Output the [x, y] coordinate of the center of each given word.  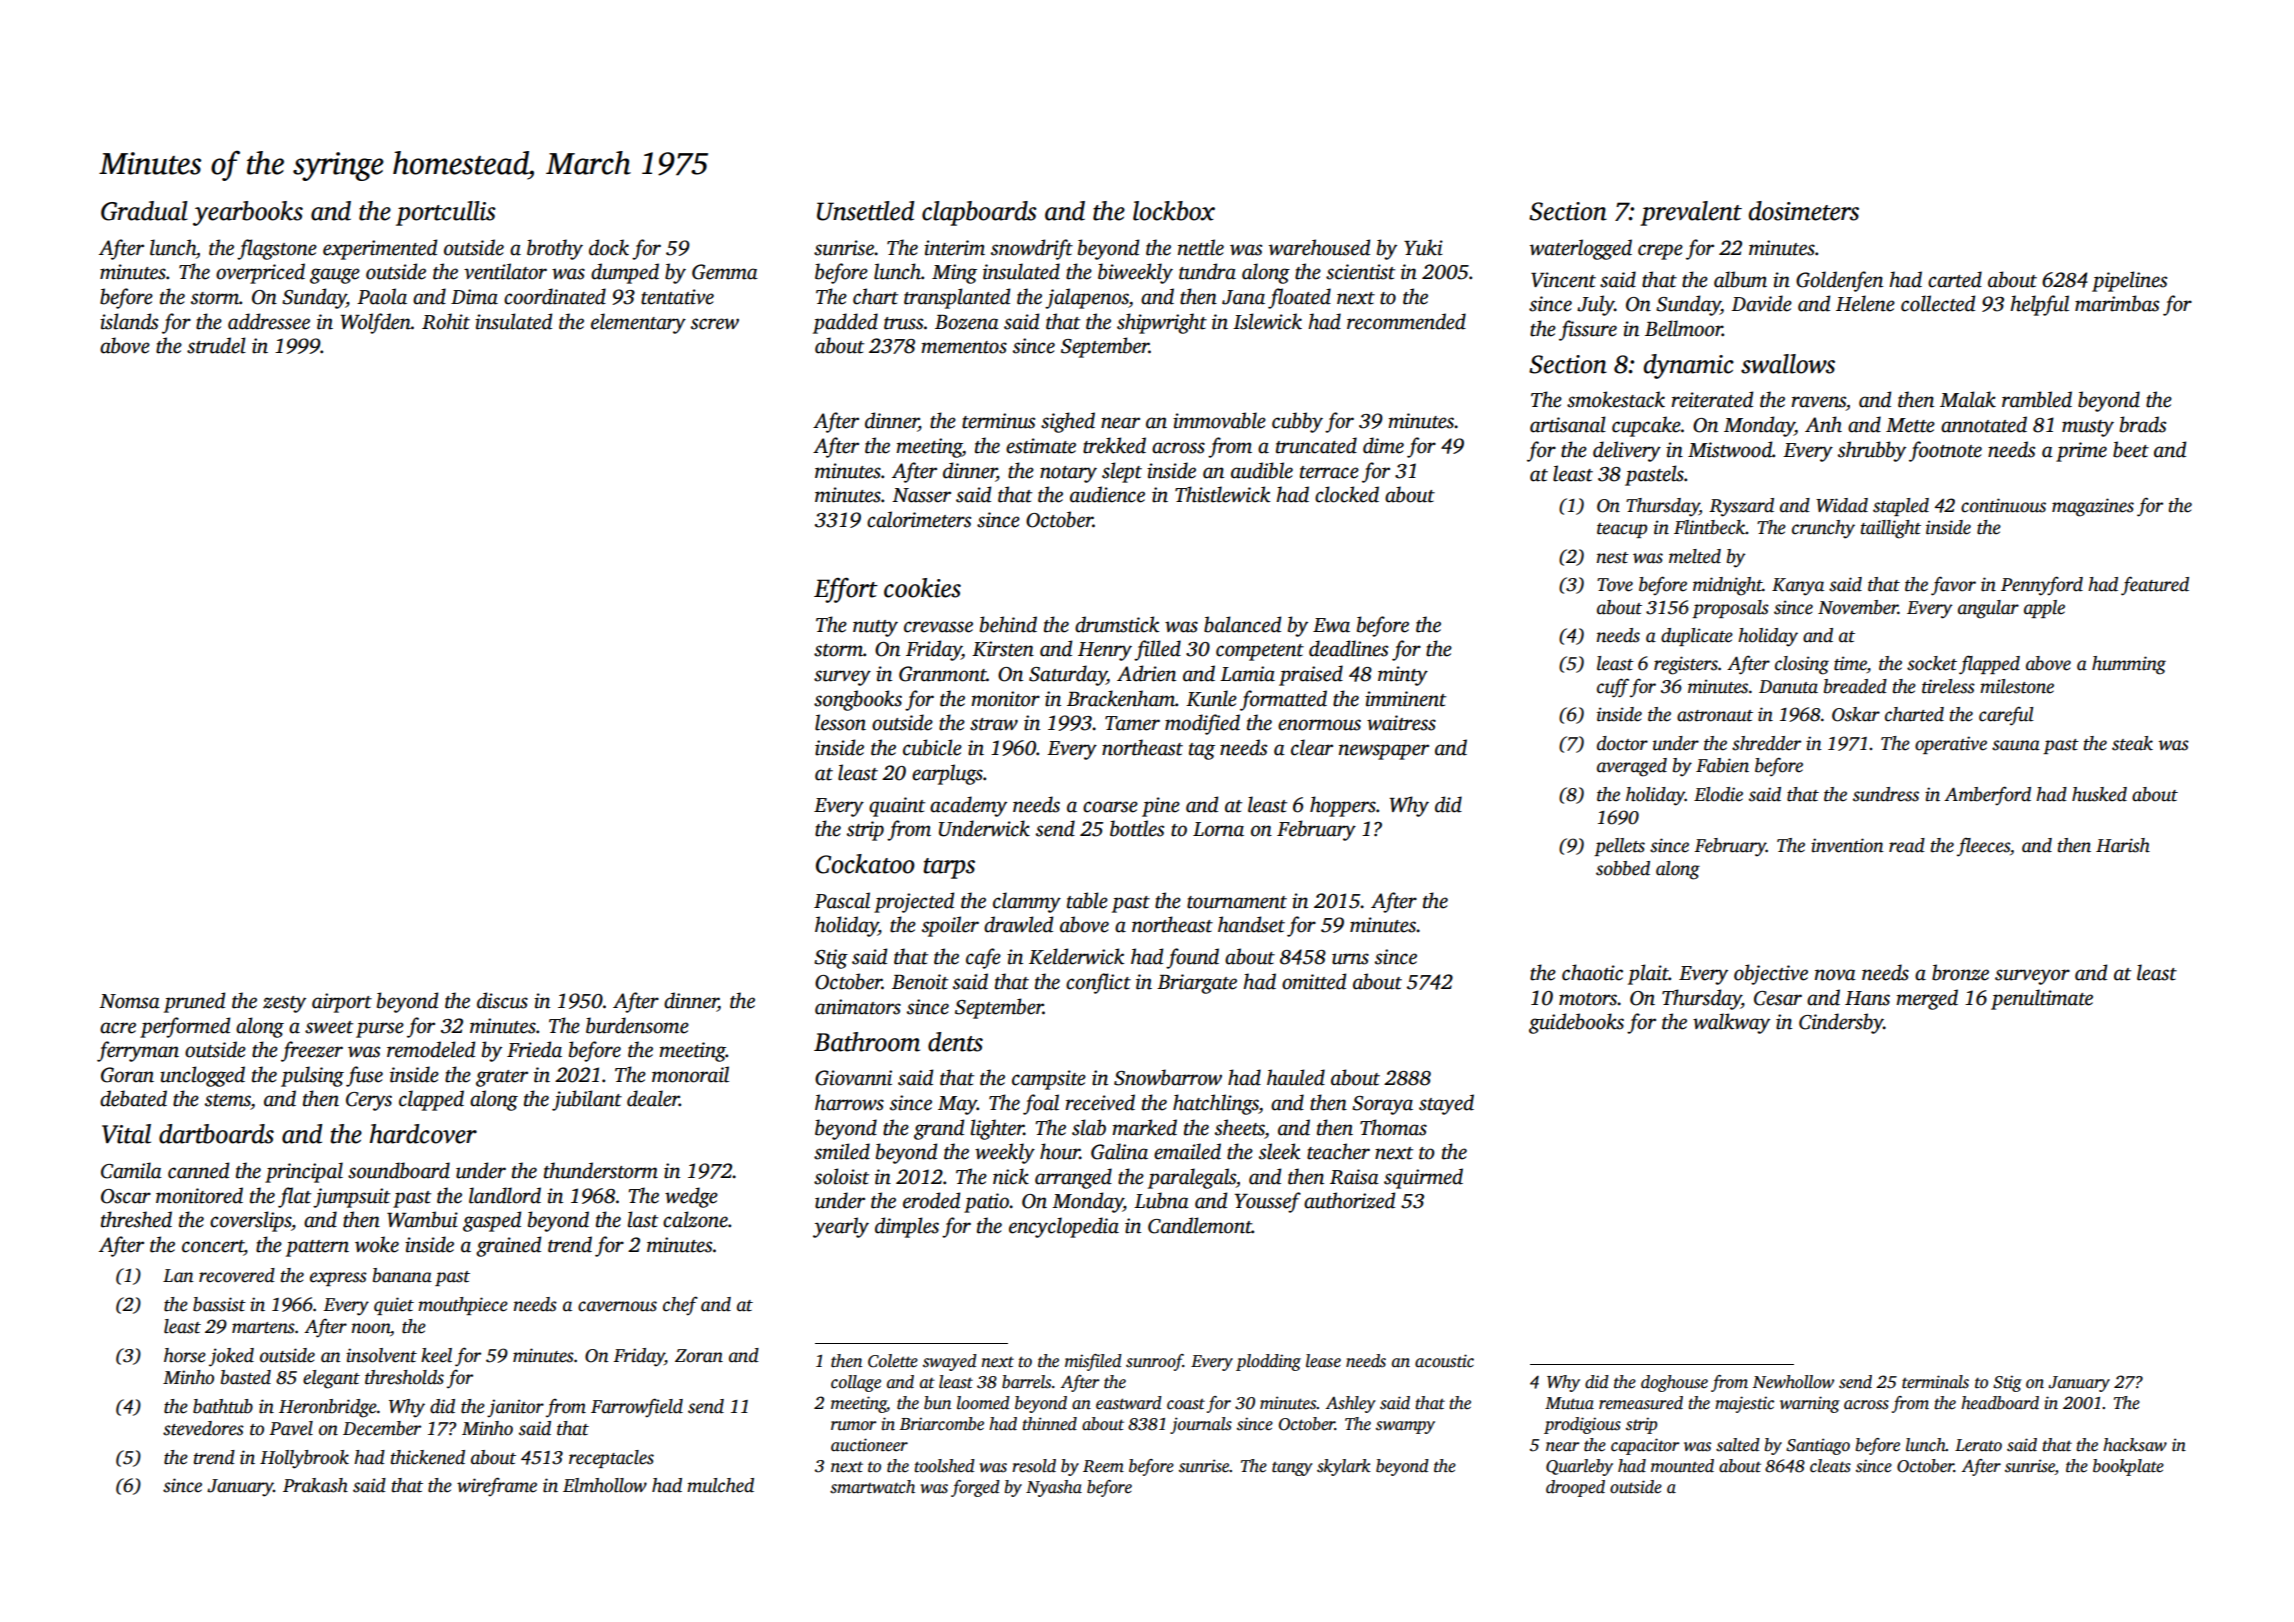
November [1858, 607]
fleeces [1983, 847]
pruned [194, 1002]
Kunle [1211, 698]
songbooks [858, 700]
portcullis [446, 213]
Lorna [1218, 829]
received [1100, 1102]
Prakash [315, 1485]
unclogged [202, 1076]
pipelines [2129, 281]
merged [1927, 999]
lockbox [1174, 211]
